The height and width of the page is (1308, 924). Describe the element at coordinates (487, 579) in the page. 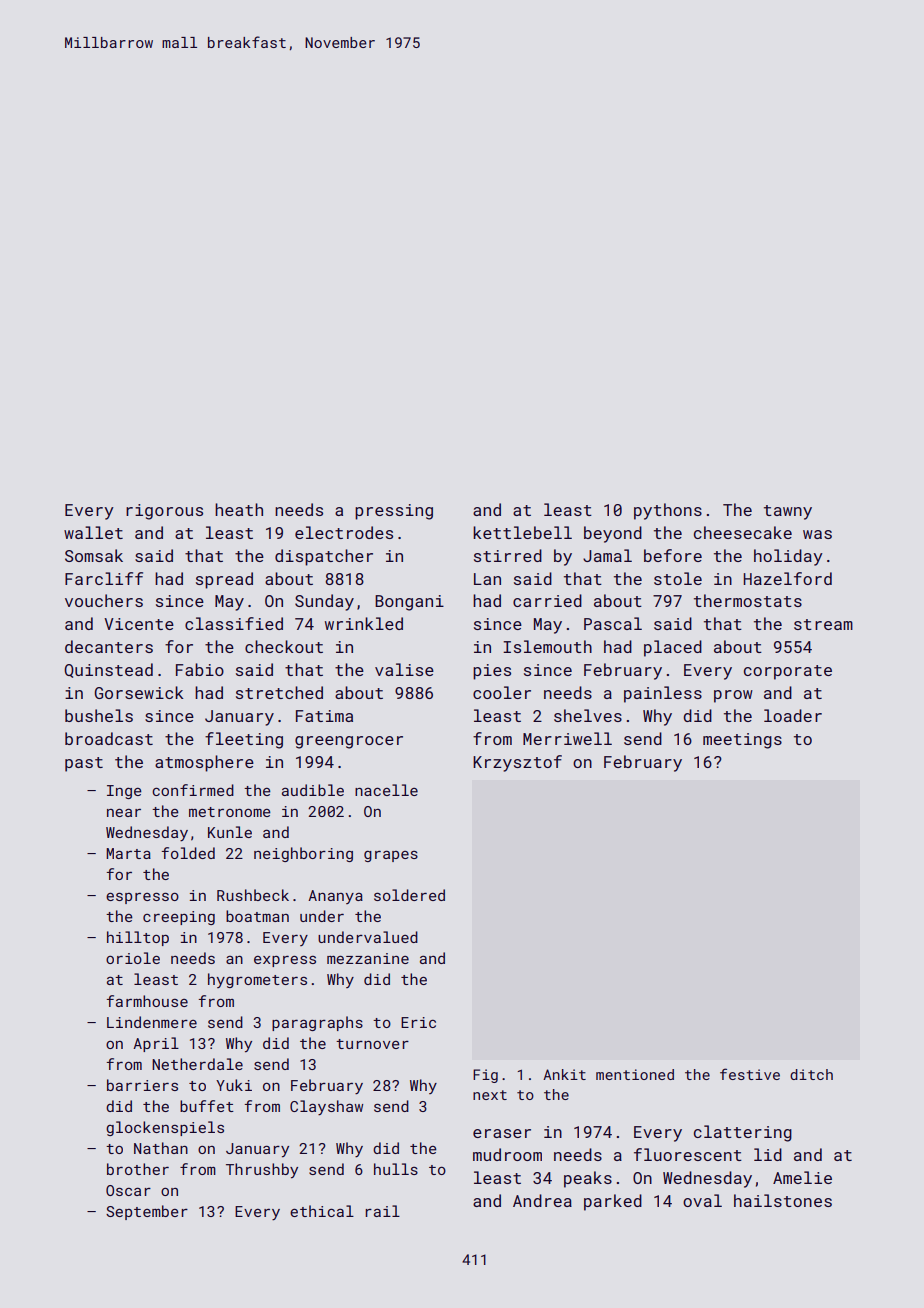

I see `Lan` at that location.
